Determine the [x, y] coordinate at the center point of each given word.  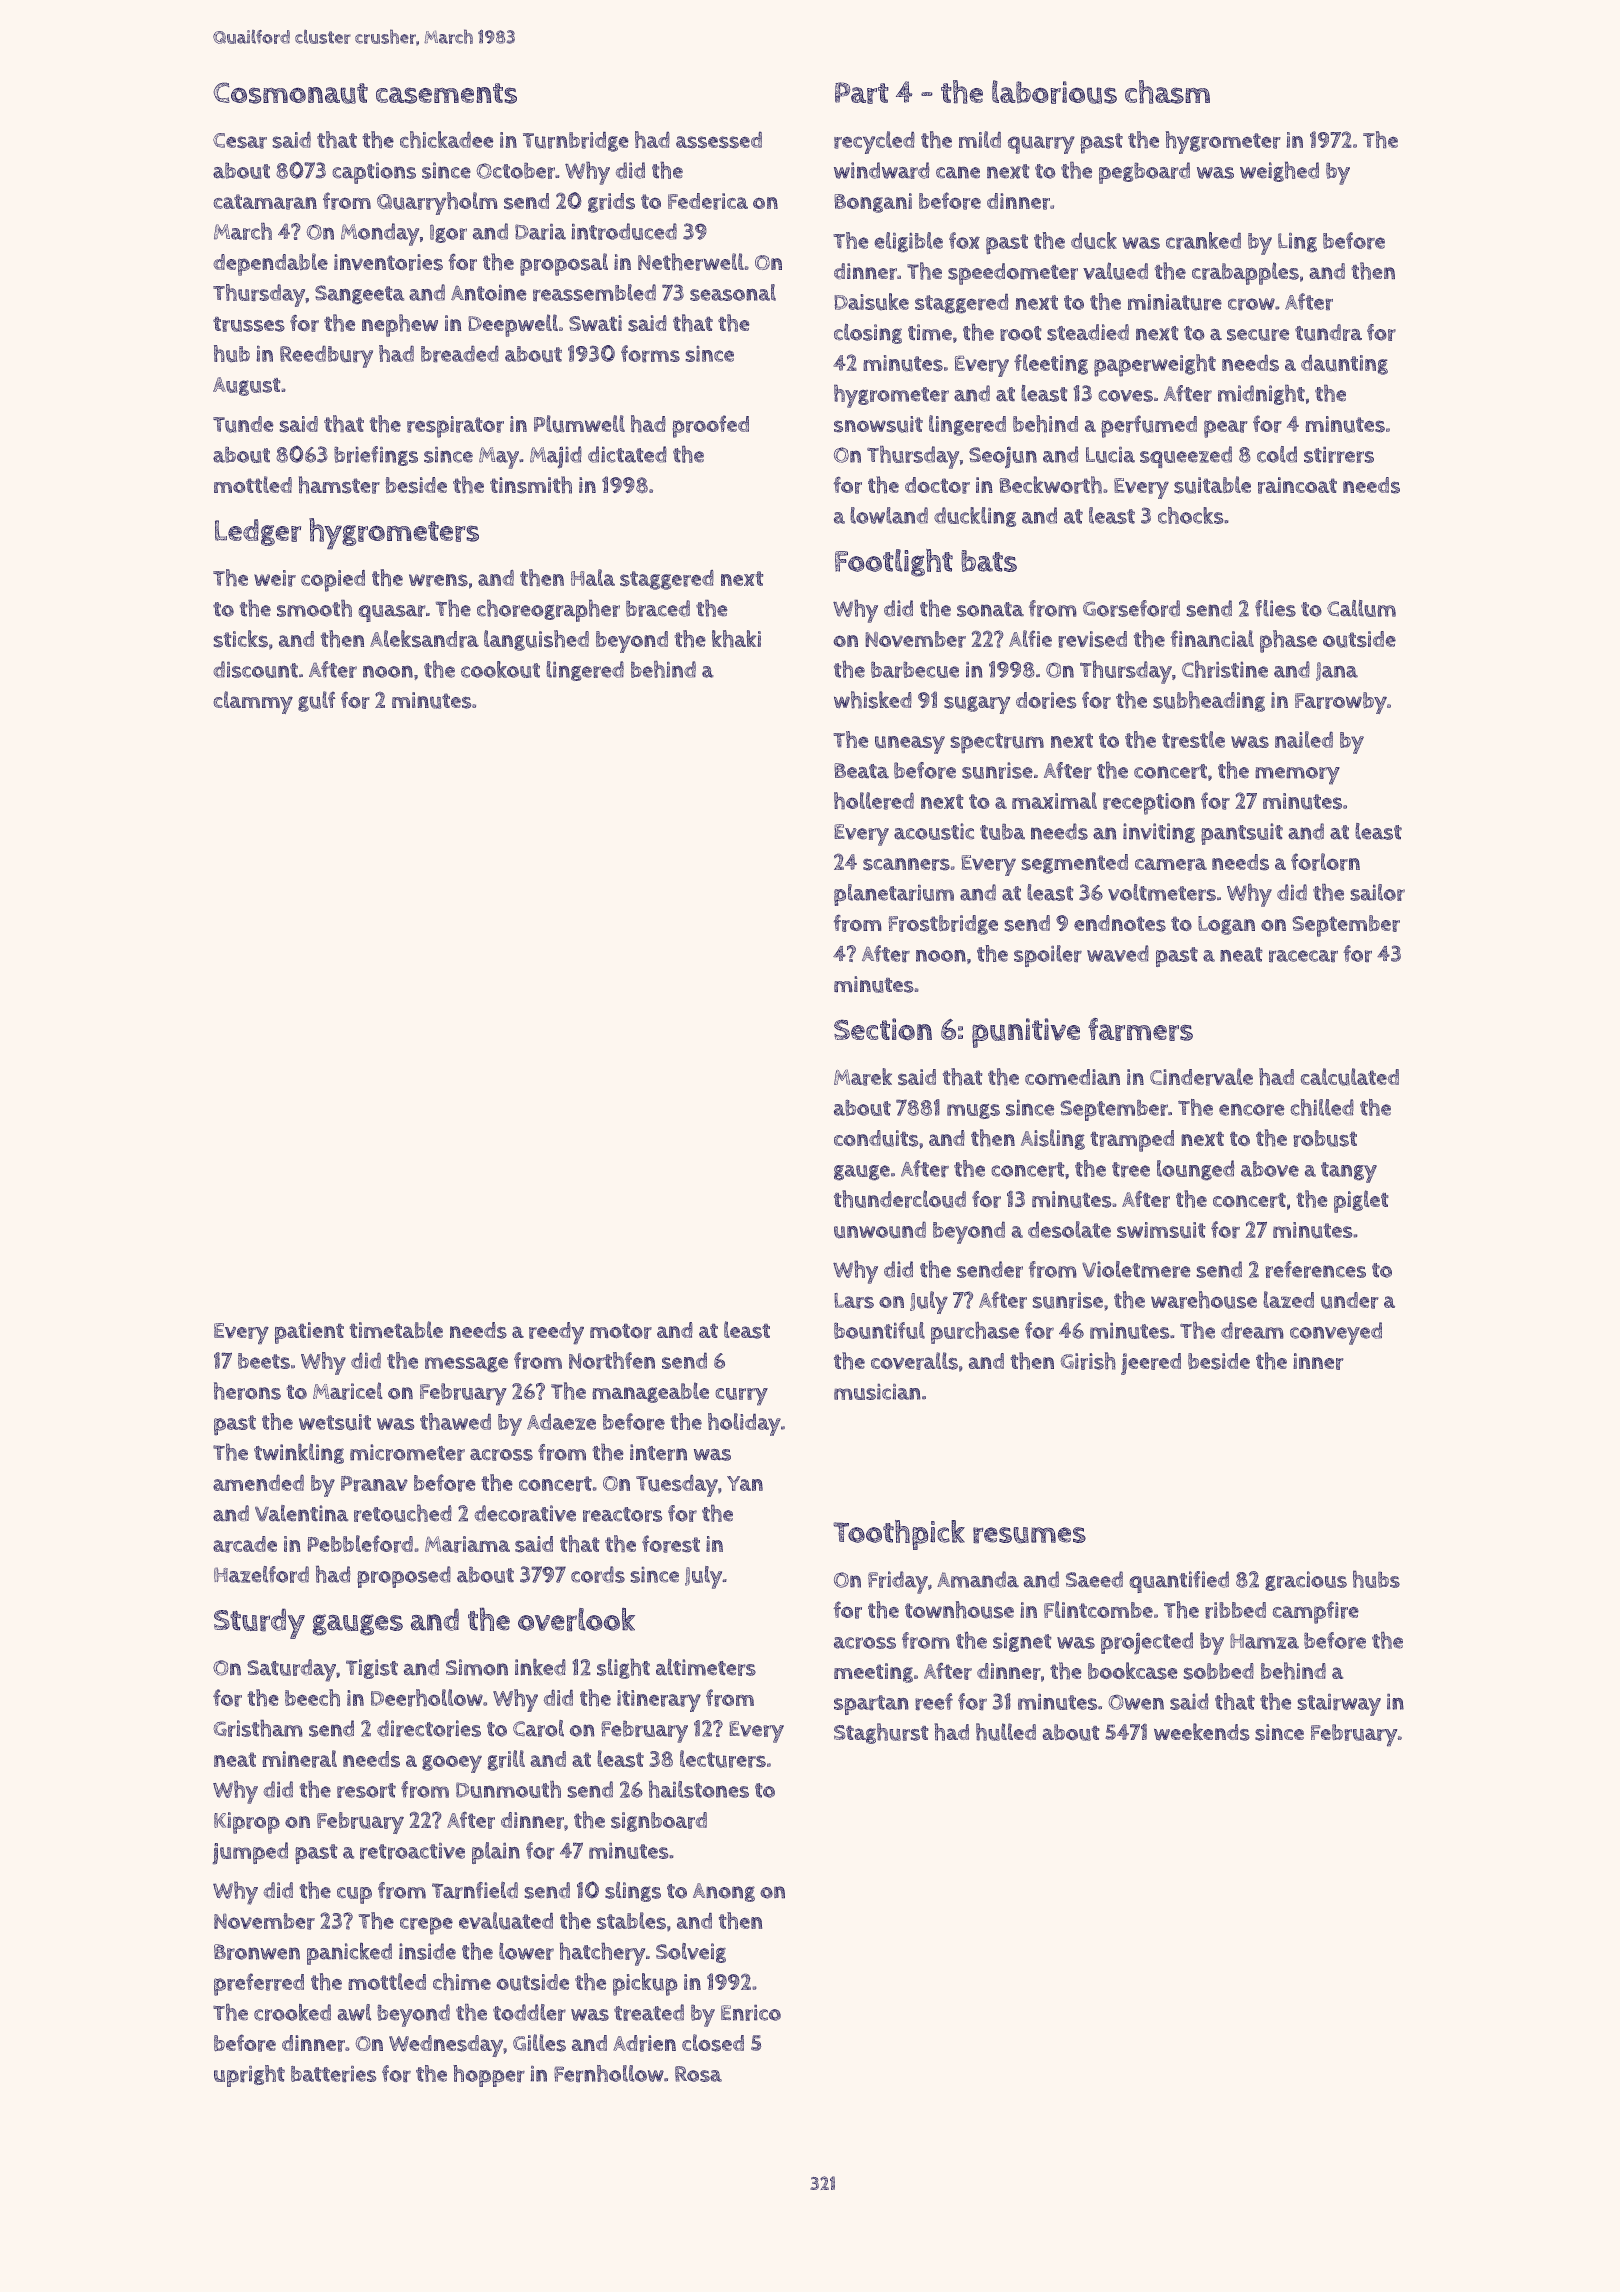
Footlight [894, 563]
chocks [1190, 515]
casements [446, 93]
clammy [253, 702]
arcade [245, 1544]
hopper [489, 2076]
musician [877, 1392]
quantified [1179, 1582]
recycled [874, 142]
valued [1115, 271]
